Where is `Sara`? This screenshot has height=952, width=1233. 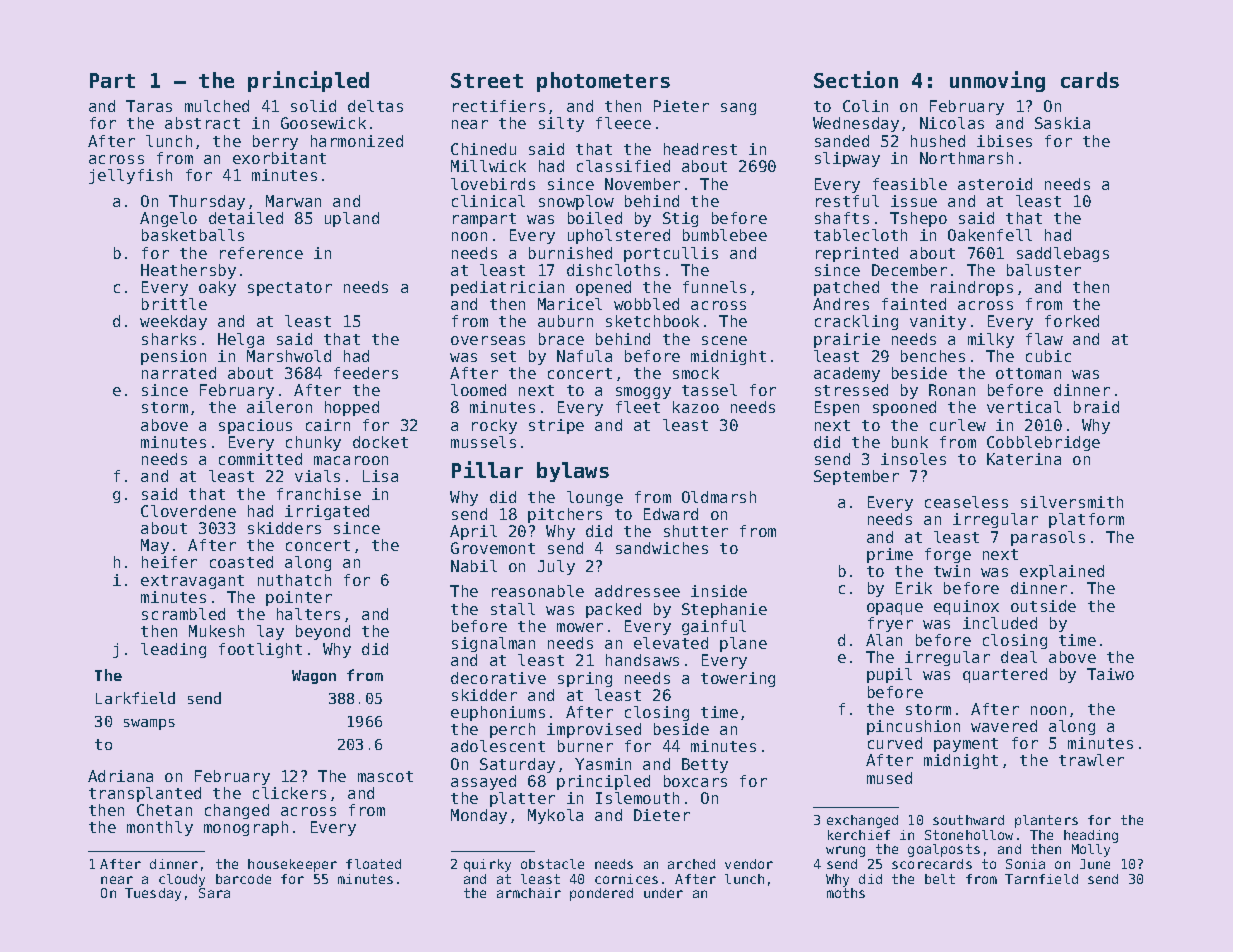
Sara is located at coordinates (214, 893).
